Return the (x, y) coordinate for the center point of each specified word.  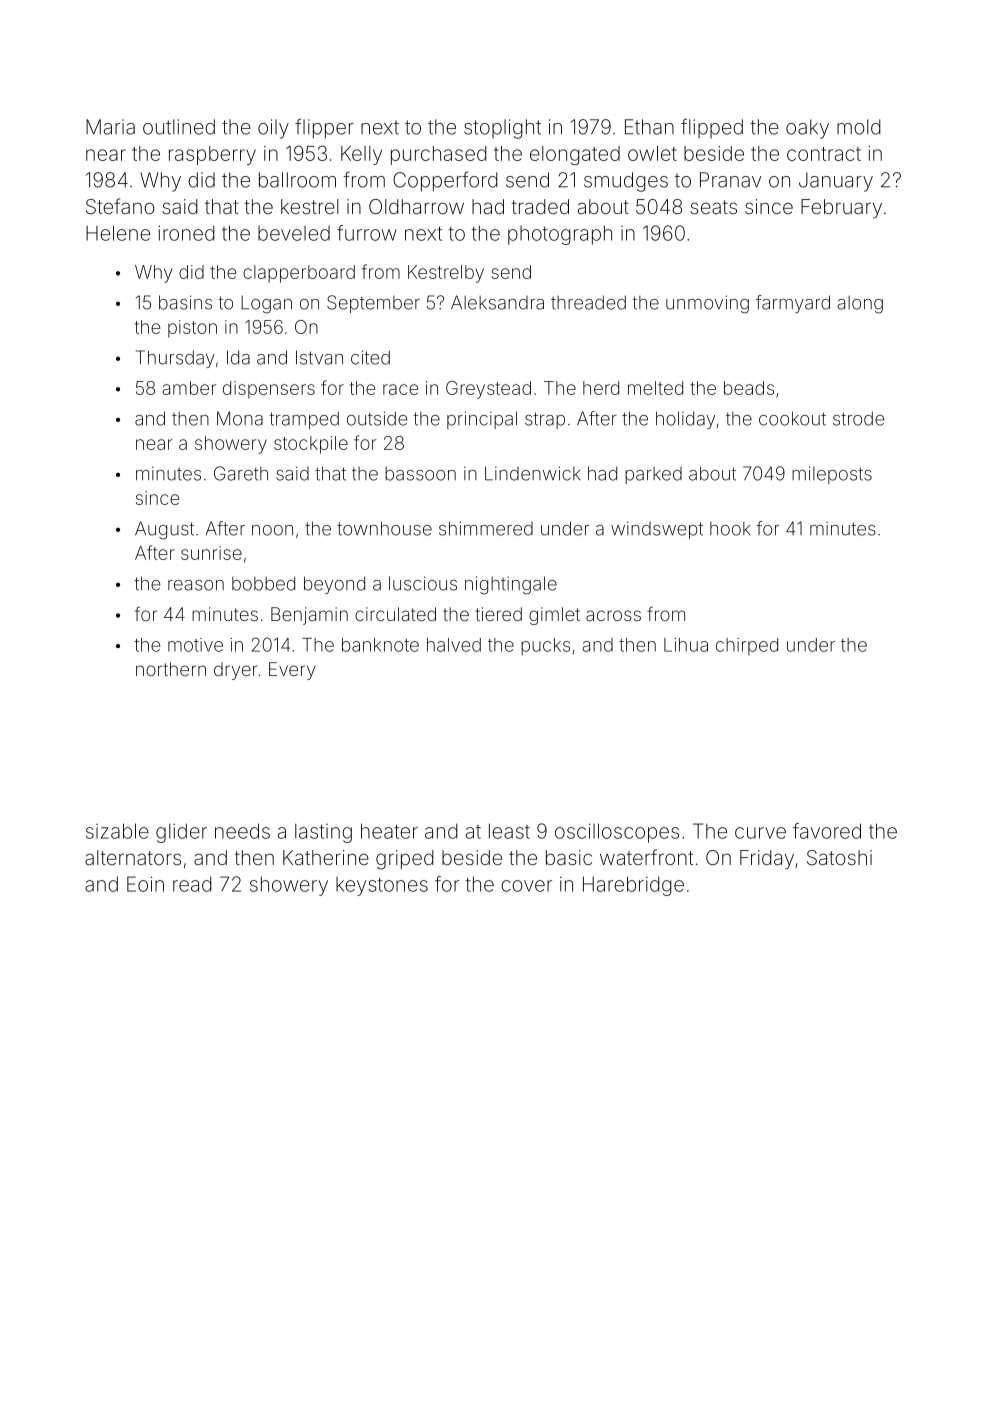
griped (405, 860)
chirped (747, 646)
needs (242, 831)
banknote (380, 645)
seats (713, 207)
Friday (767, 859)
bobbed (263, 583)
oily (273, 129)
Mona (240, 418)
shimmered (486, 528)
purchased (439, 155)
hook (730, 529)
